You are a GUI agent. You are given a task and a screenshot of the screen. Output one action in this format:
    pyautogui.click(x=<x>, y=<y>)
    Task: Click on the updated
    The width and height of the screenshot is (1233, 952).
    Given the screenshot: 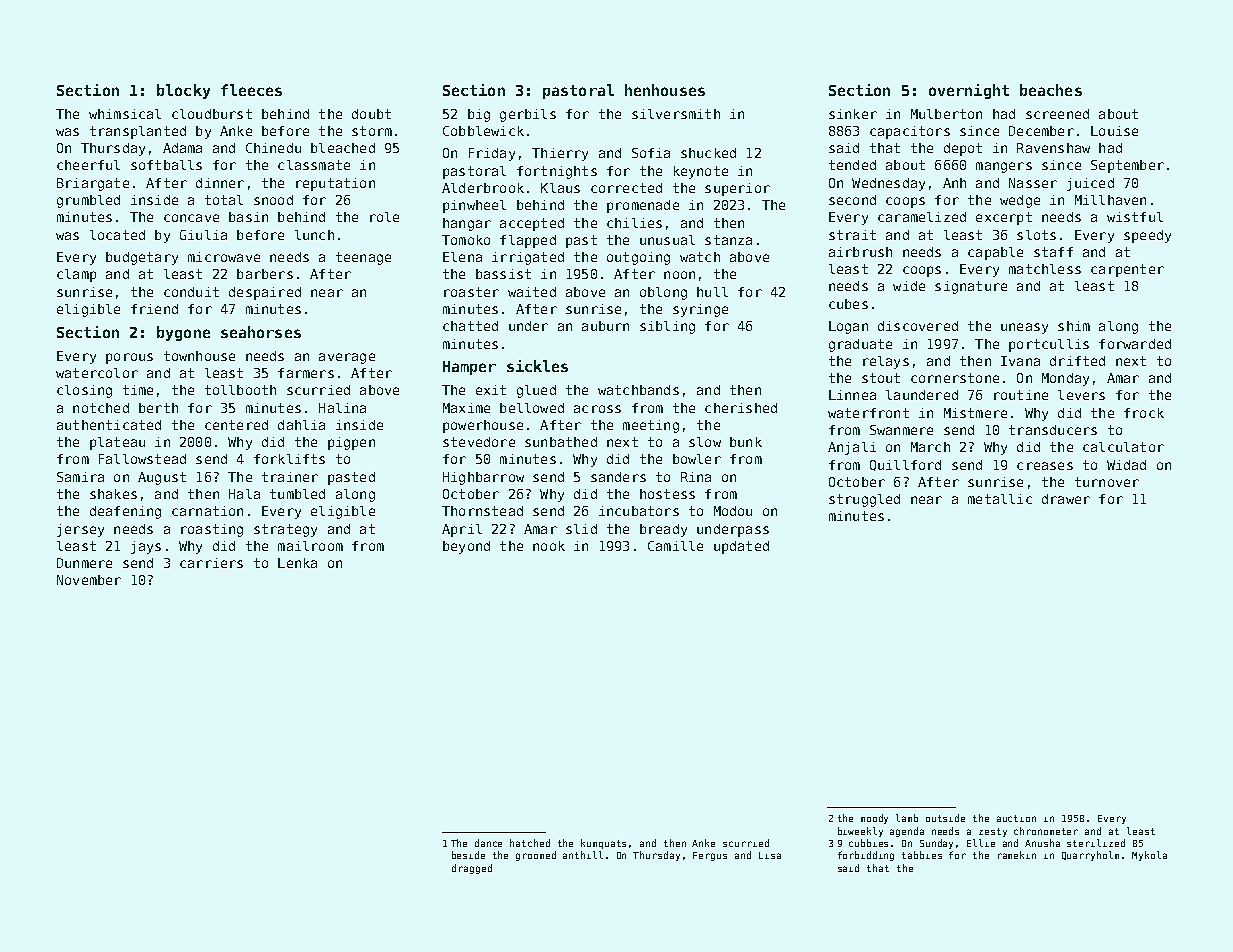 What is the action you would take?
    pyautogui.click(x=741, y=547)
